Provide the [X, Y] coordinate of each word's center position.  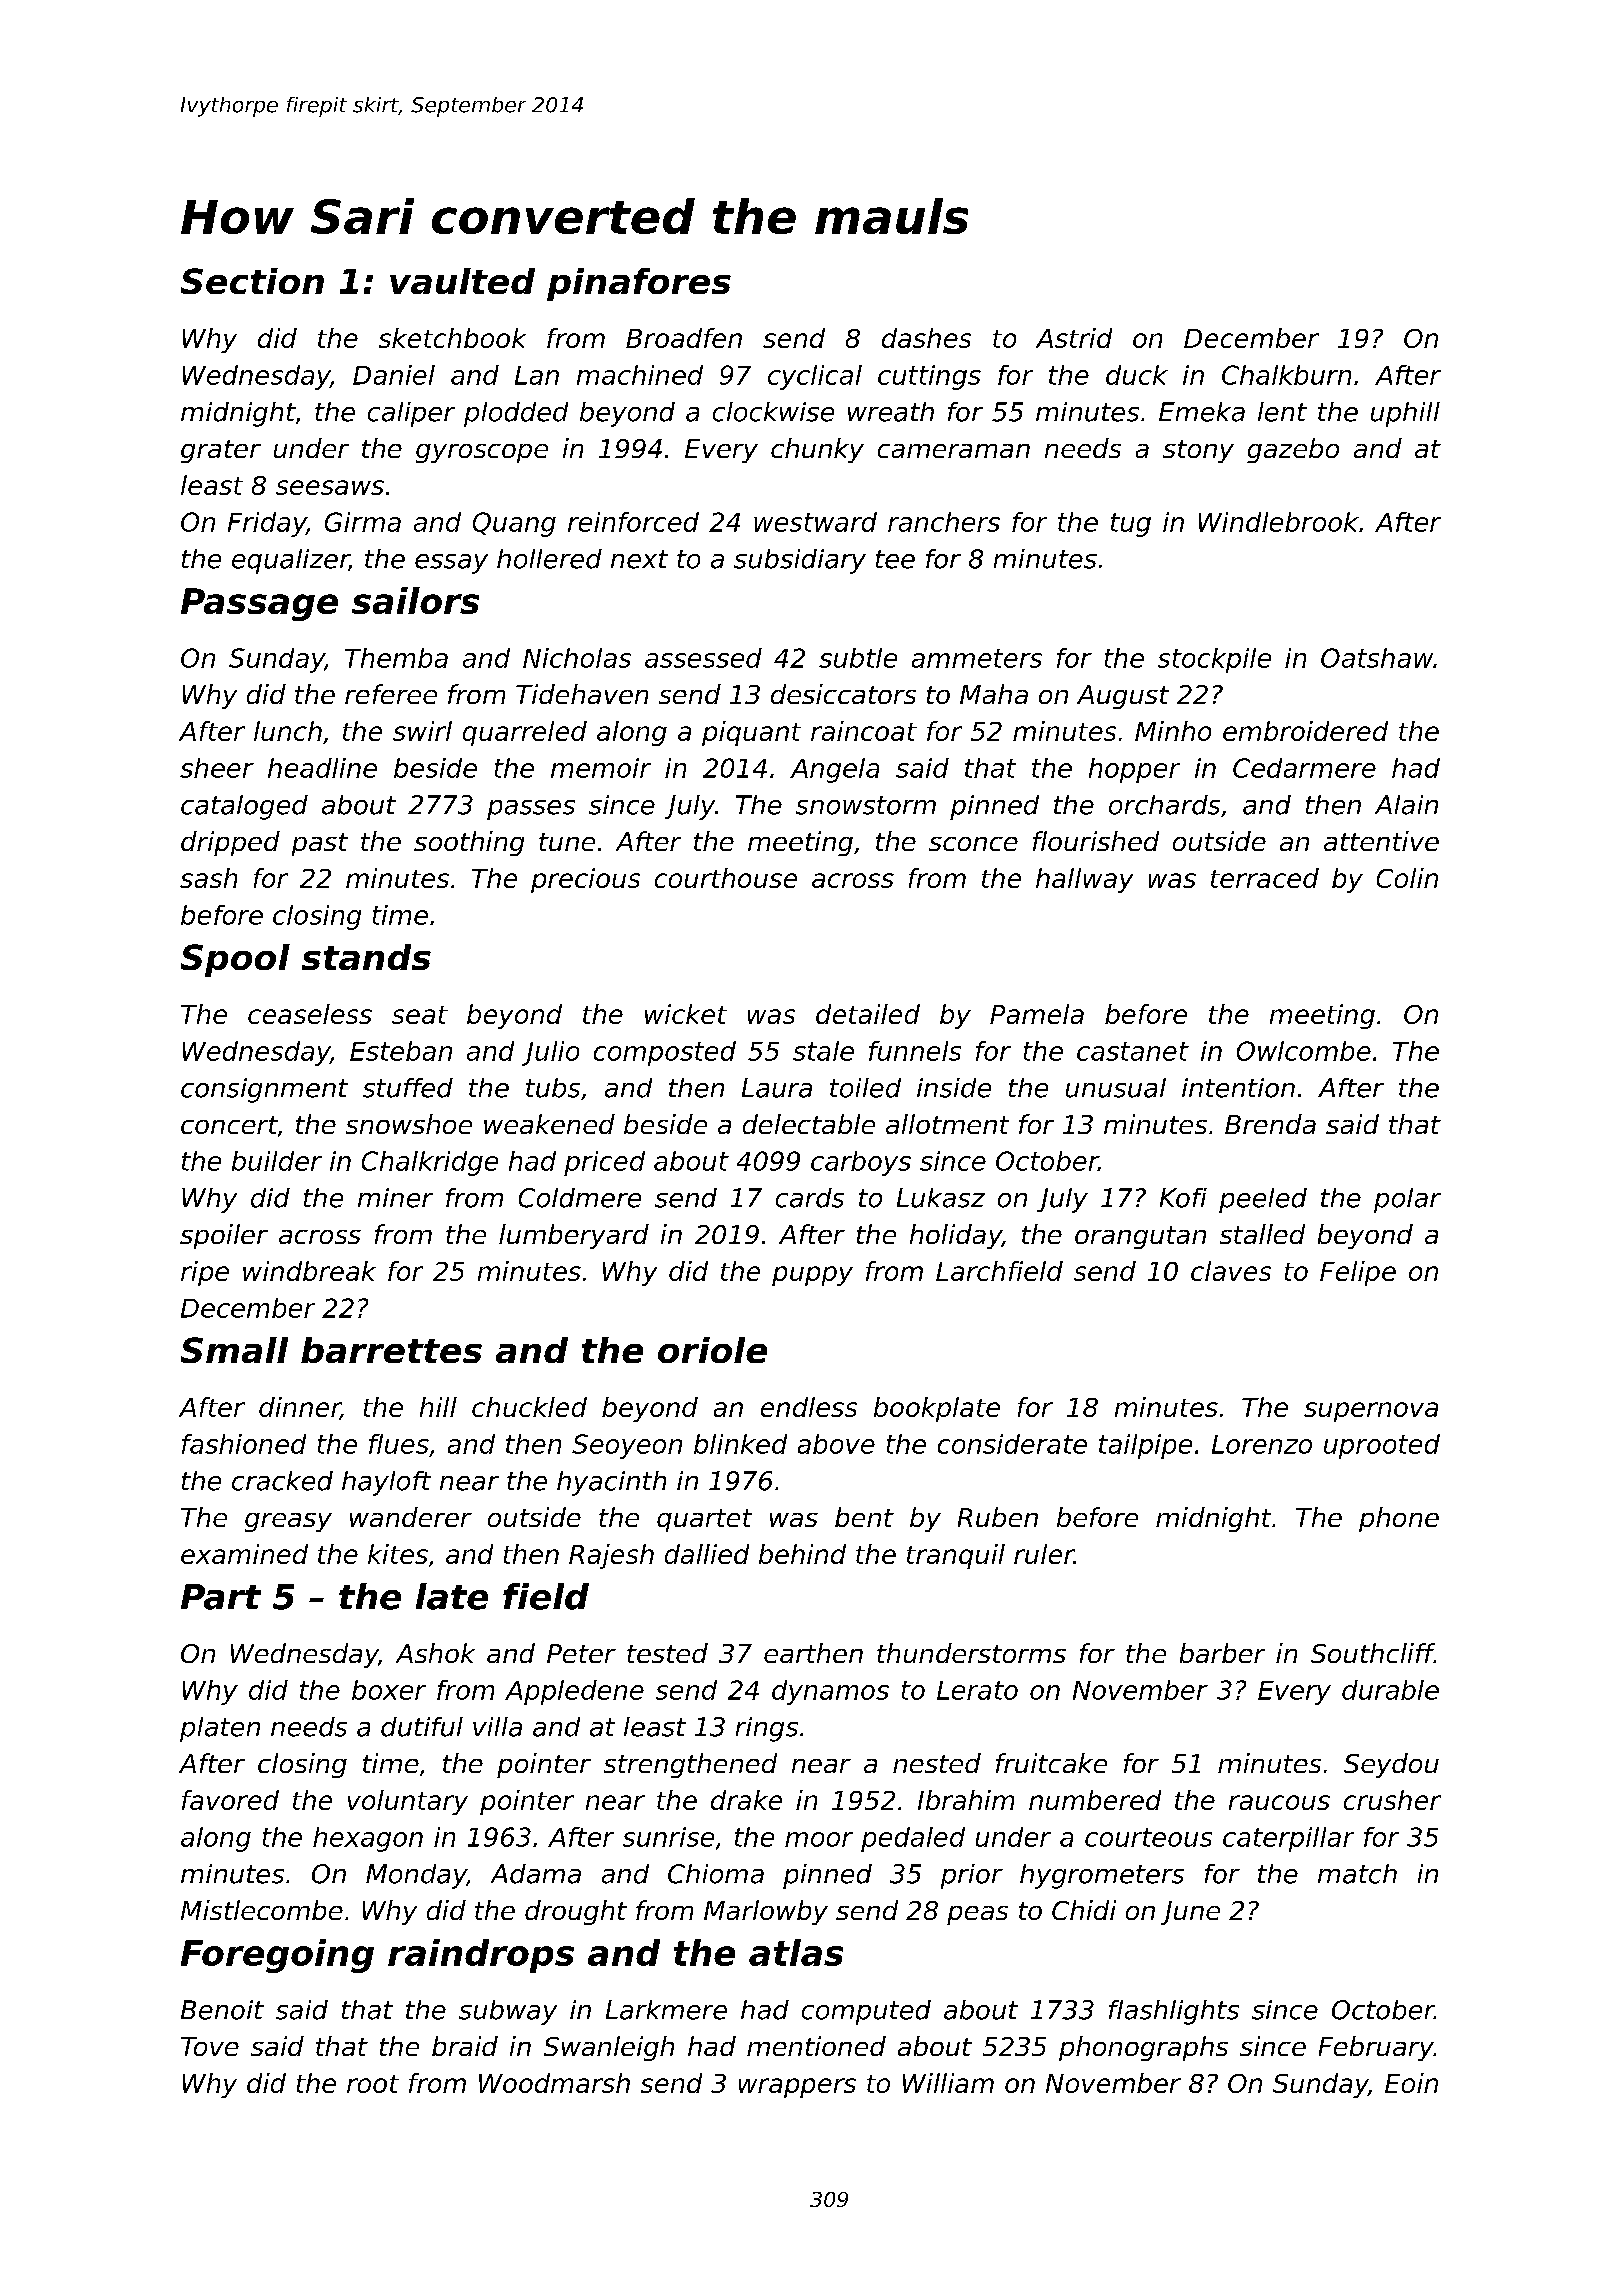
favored [230, 1800]
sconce [973, 844]
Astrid [1074, 338]
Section [252, 281]
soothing [469, 843]
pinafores [639, 284]
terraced [1265, 878]
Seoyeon [627, 1446]
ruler [1044, 1554]
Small [234, 1350]
